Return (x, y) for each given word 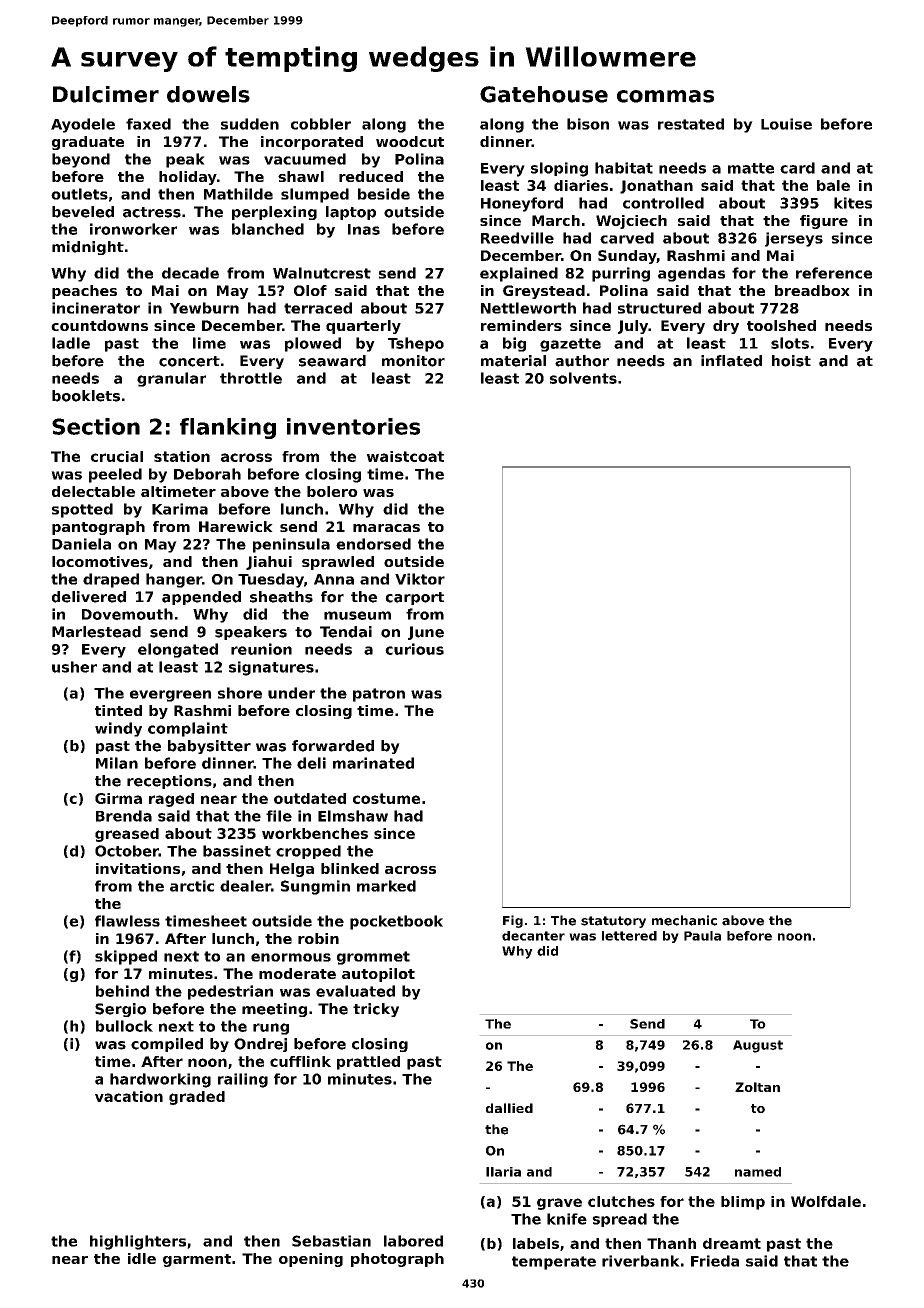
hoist (791, 361)
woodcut (410, 141)
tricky (376, 1010)
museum (357, 615)
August (758, 1046)
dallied (509, 1108)
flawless (127, 921)
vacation (129, 1096)
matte (751, 168)
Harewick (236, 526)
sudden (250, 124)
